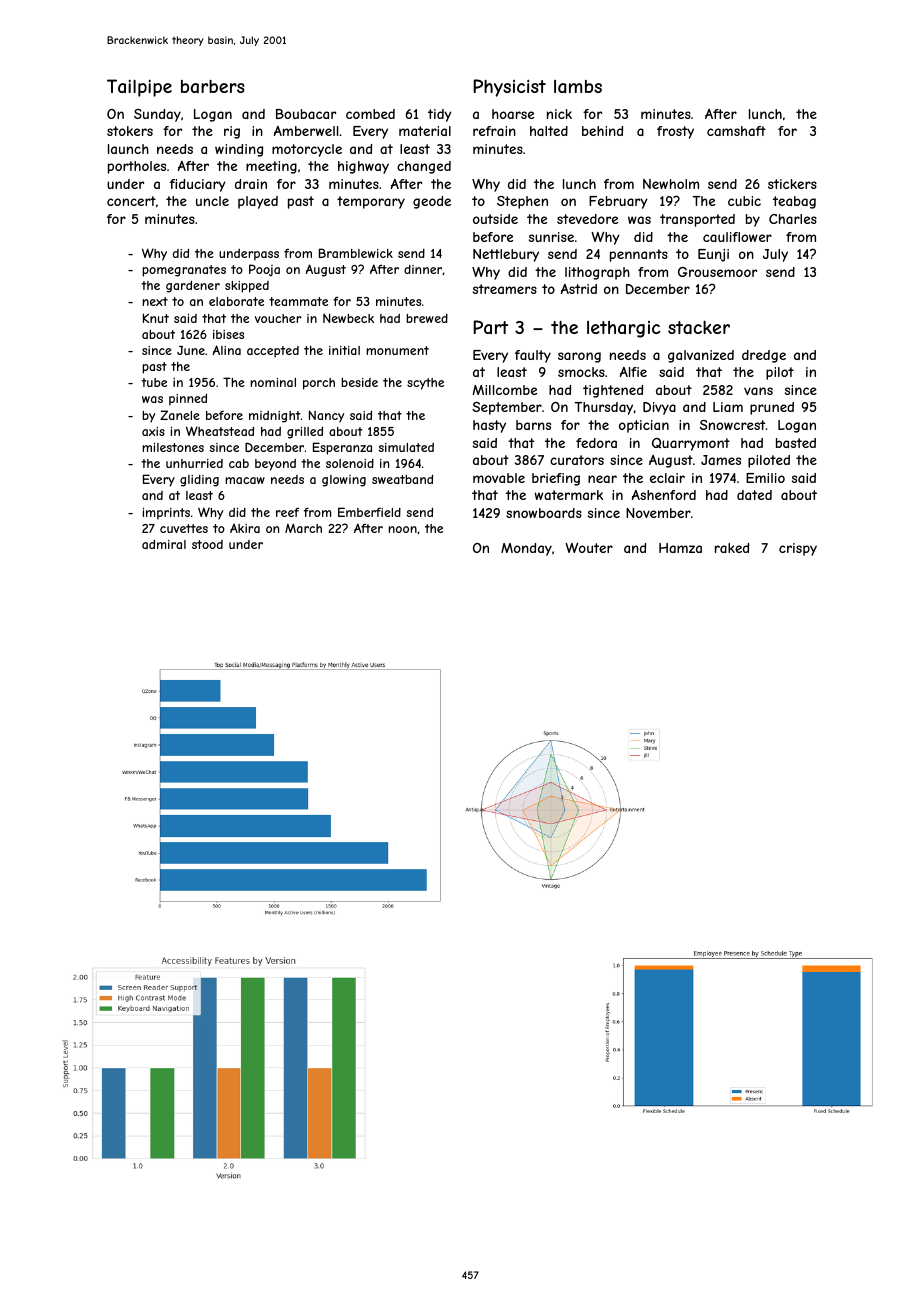 The image size is (924, 1308). I want to click on stacker, so click(699, 327).
